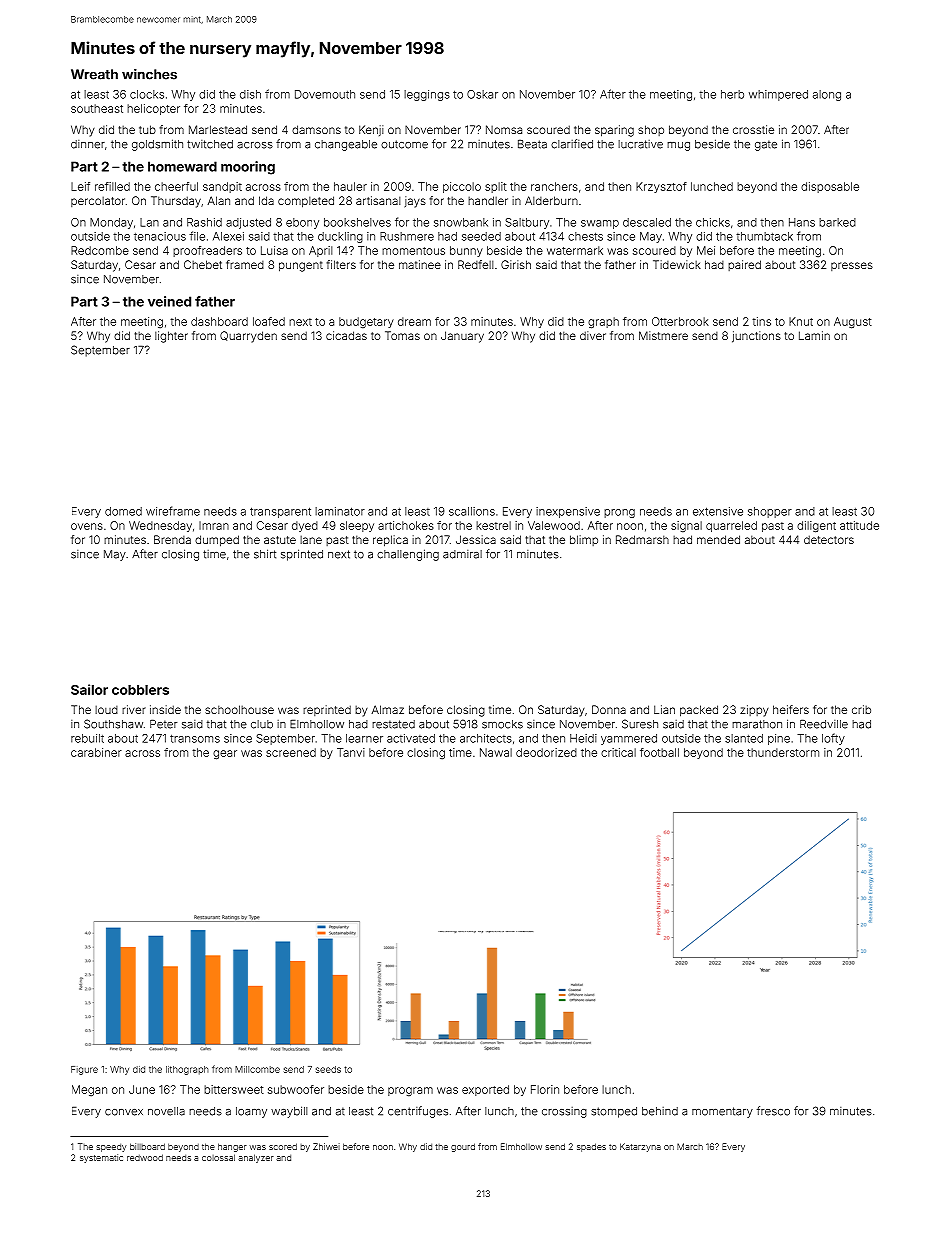 The width and height of the screenshot is (952, 1233). What do you see at coordinates (591, 1147) in the screenshot?
I see `spades` at bounding box center [591, 1147].
